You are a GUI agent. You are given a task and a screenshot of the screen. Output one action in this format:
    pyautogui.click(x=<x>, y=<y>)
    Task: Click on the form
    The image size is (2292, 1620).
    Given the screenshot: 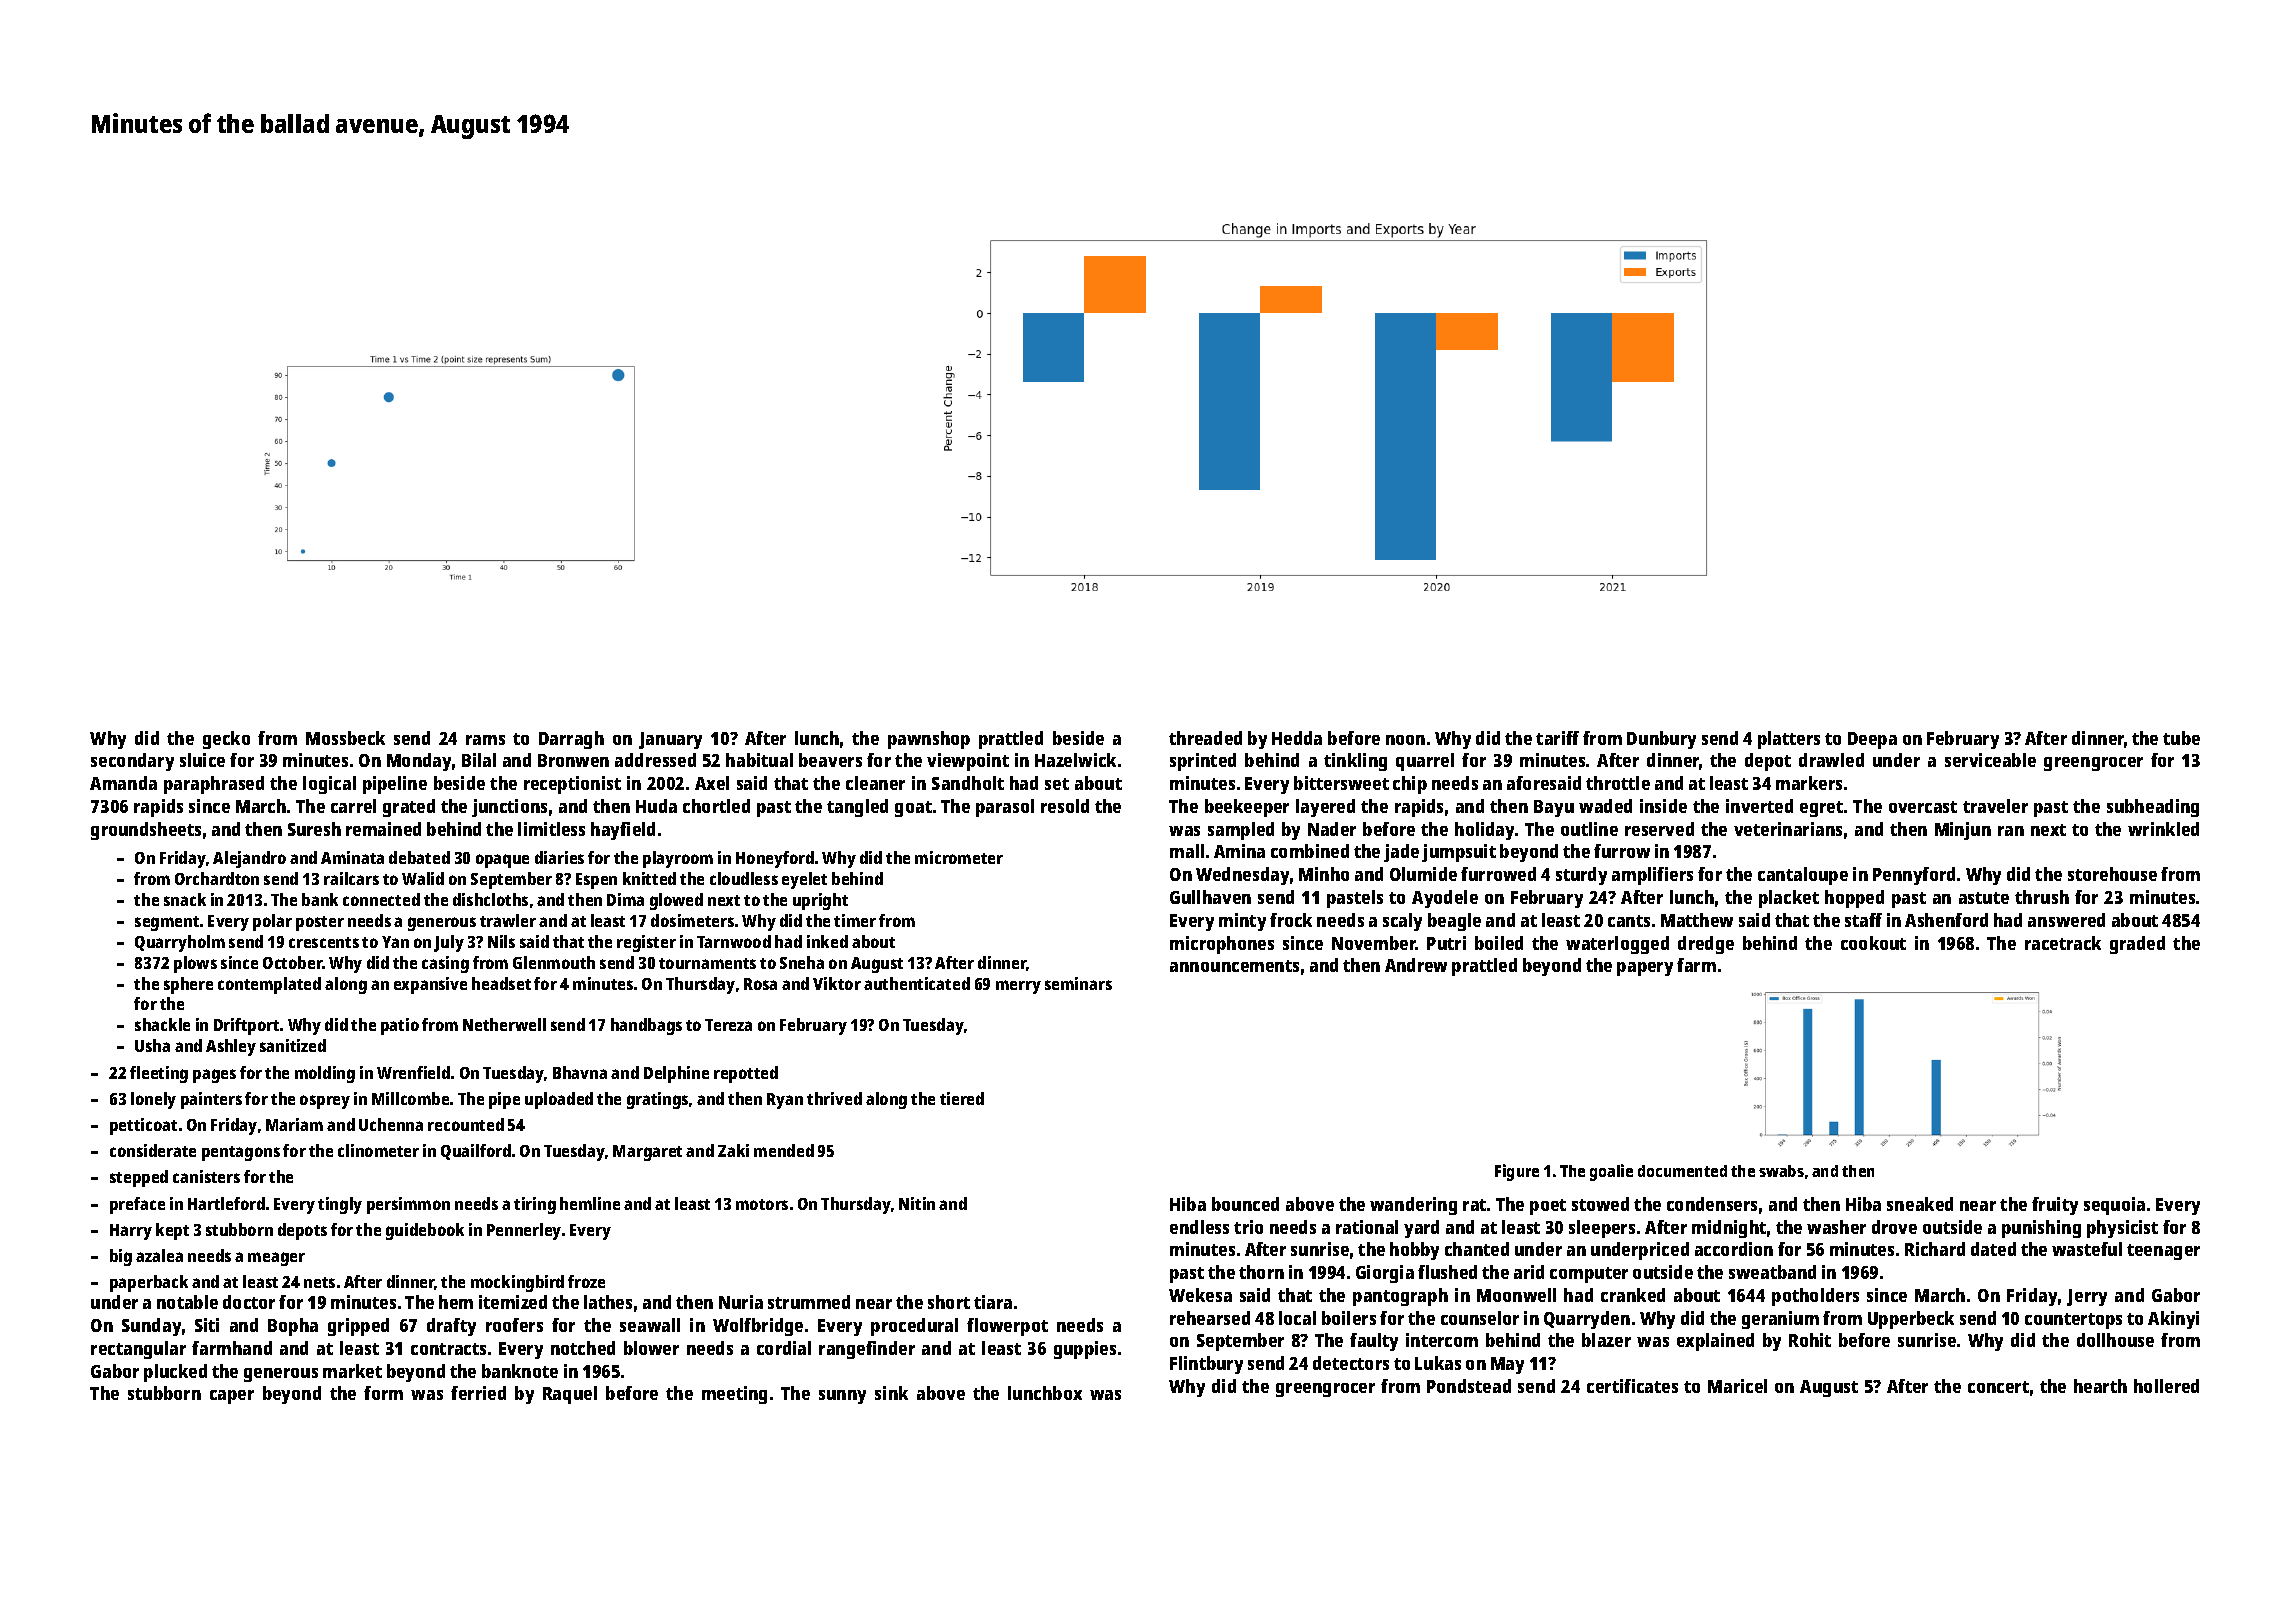 What is the action you would take?
    pyautogui.click(x=383, y=1393)
